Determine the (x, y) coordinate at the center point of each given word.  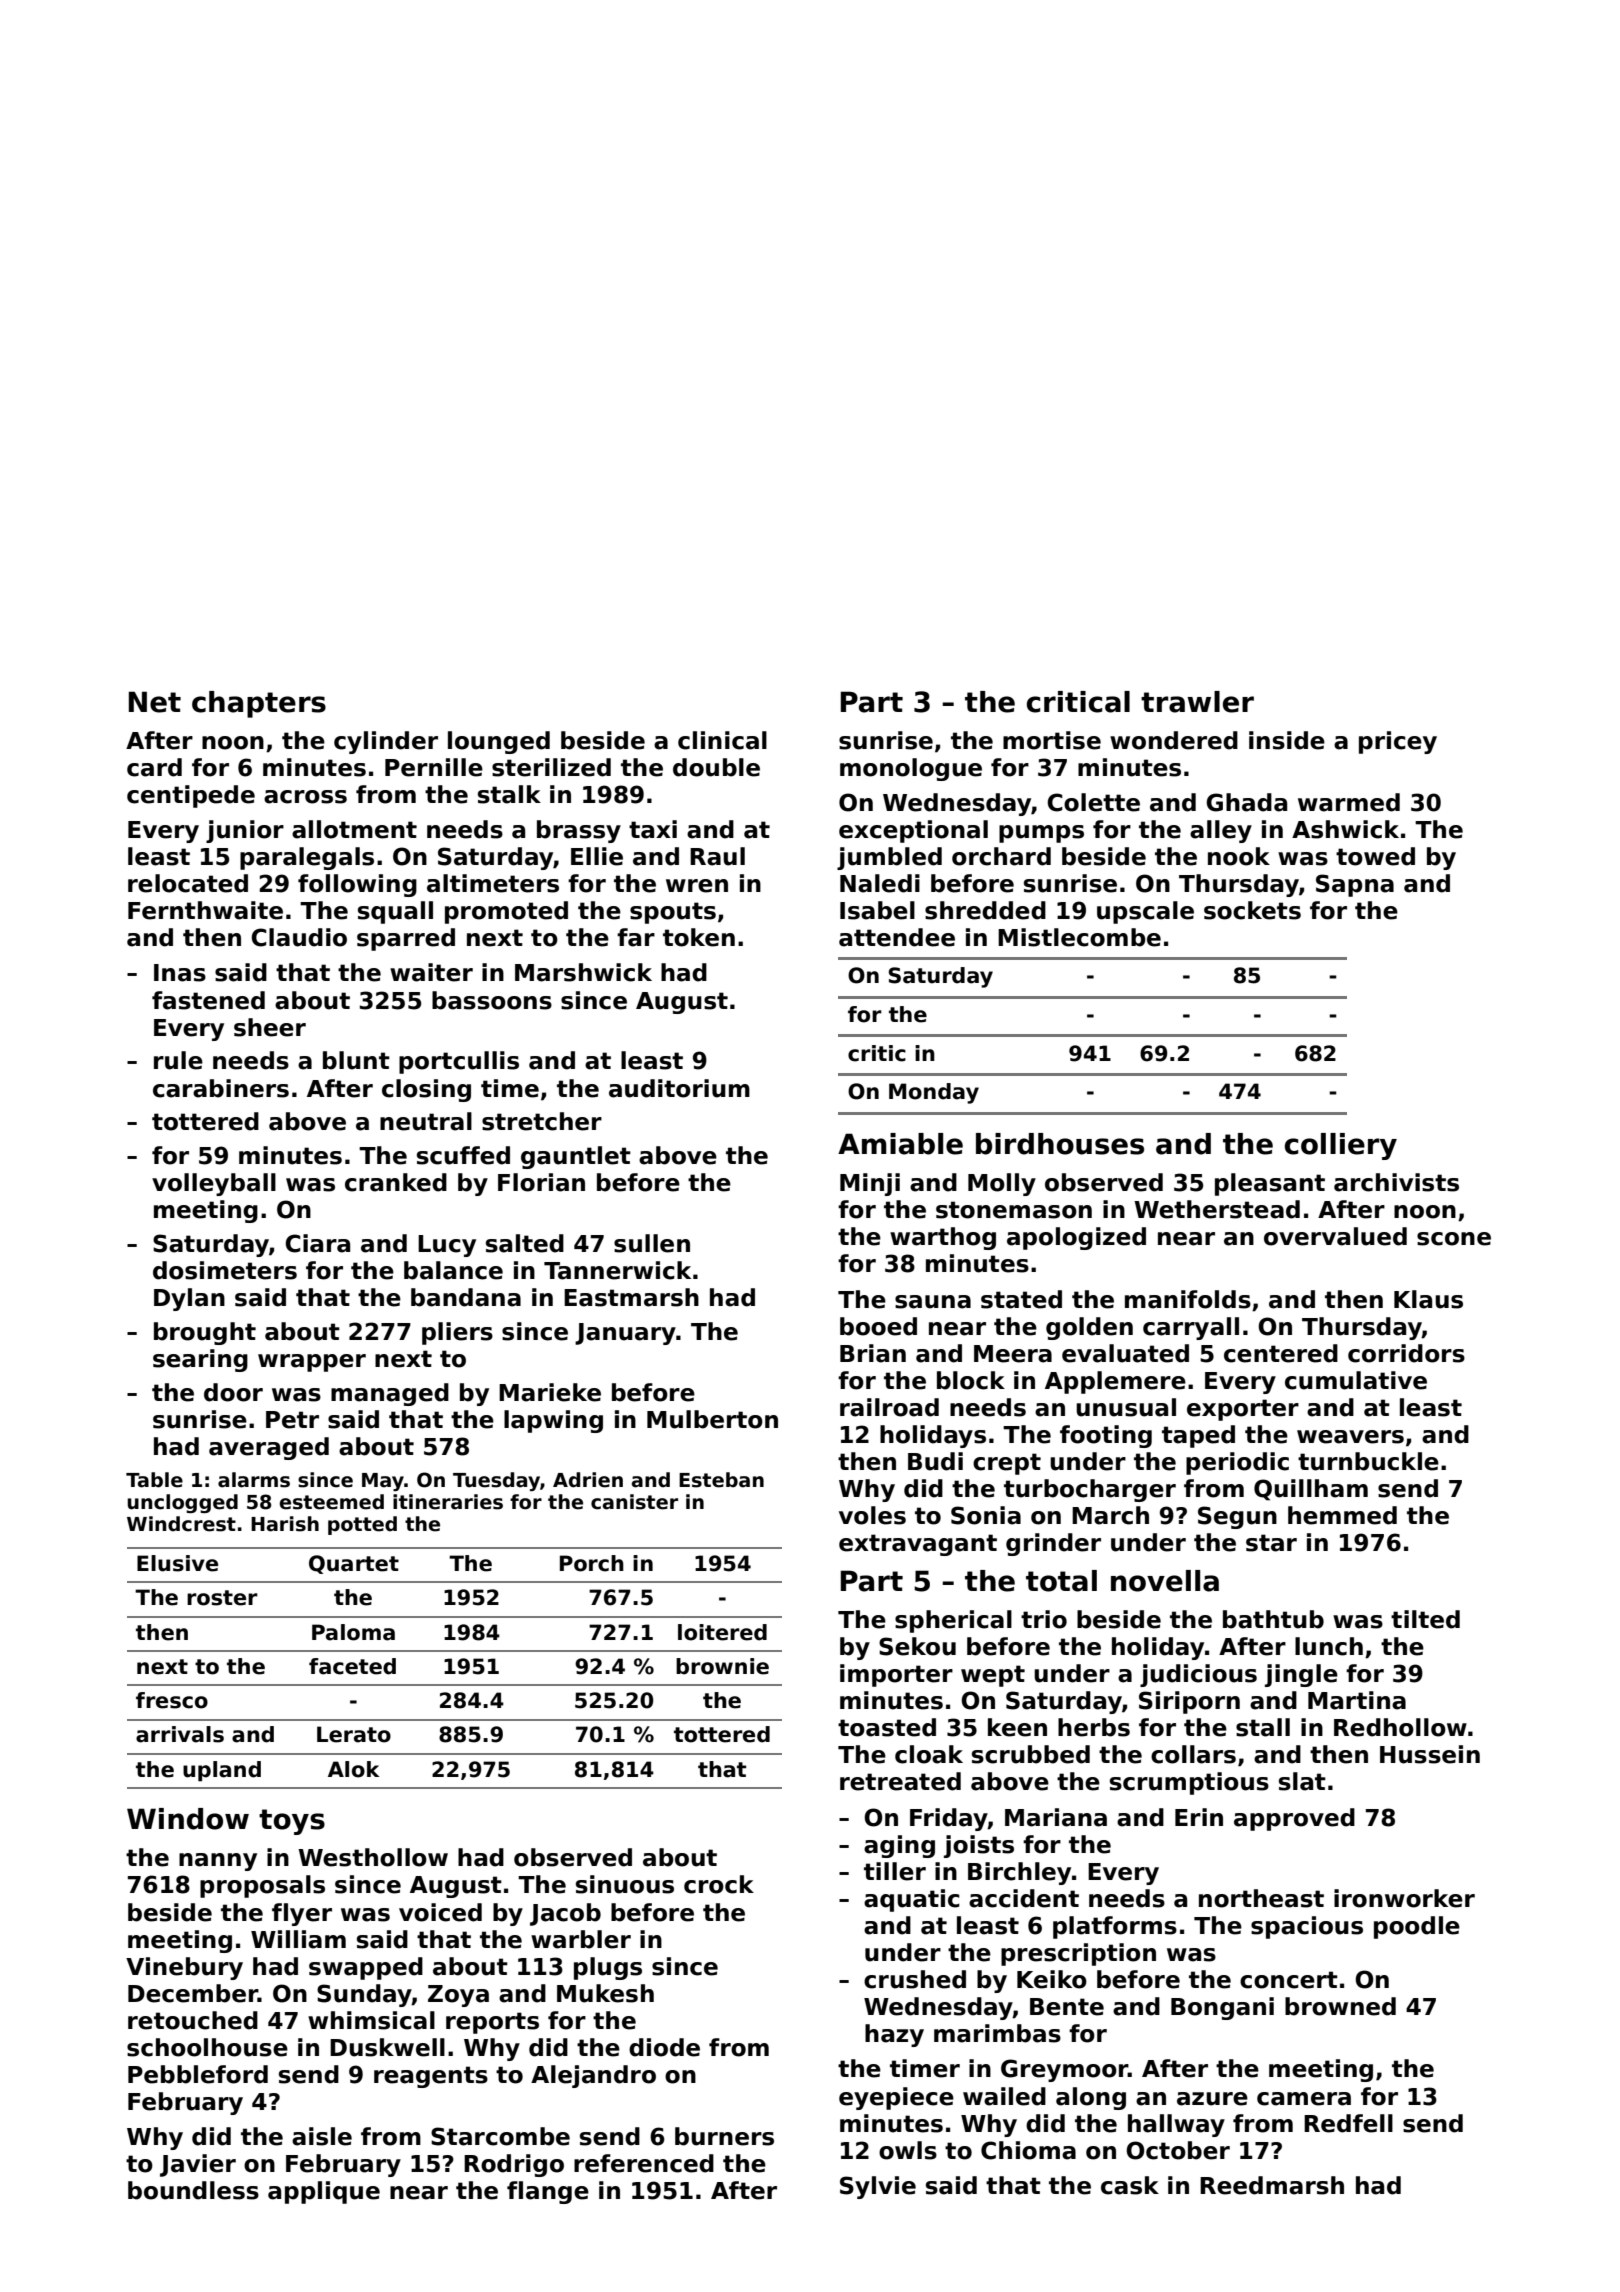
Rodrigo (514, 2165)
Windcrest (181, 1524)
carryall (1191, 1328)
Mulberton (712, 1419)
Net (155, 702)
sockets (1252, 910)
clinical (722, 740)
